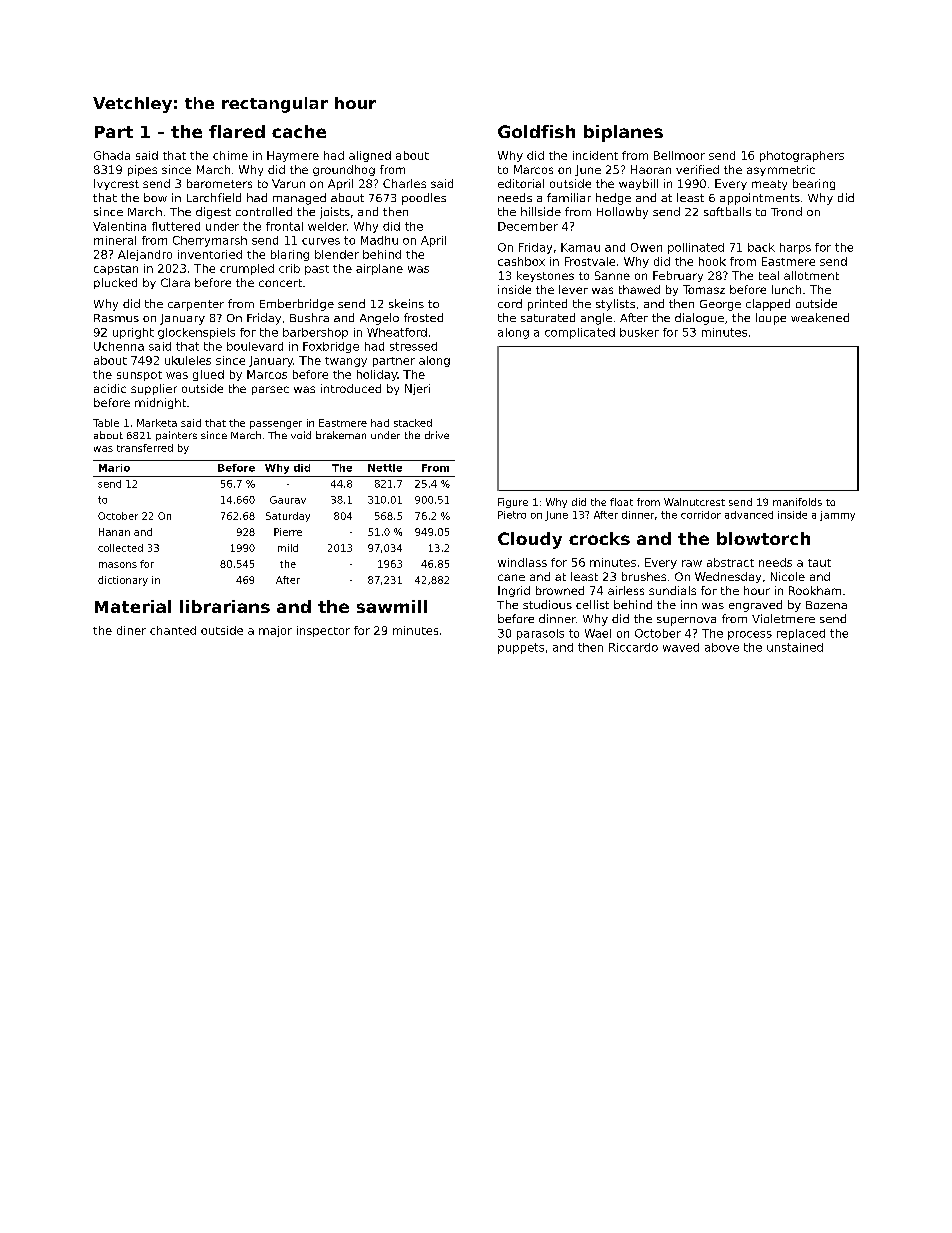 The image size is (952, 1233). Describe the element at coordinates (219, 183) in the document. I see `barometers` at that location.
